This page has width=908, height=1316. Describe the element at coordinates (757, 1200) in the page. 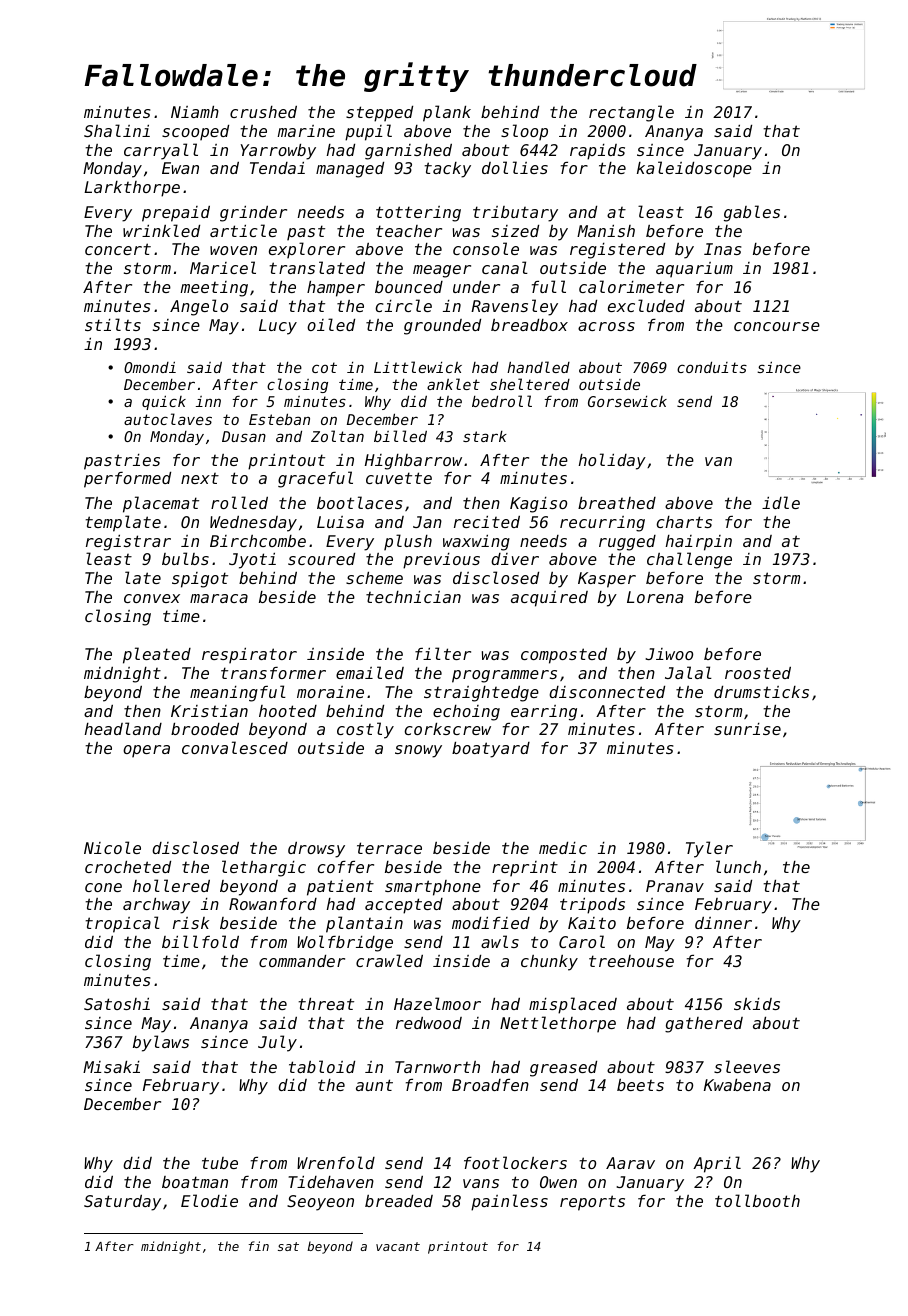

I see `tollbooth` at that location.
